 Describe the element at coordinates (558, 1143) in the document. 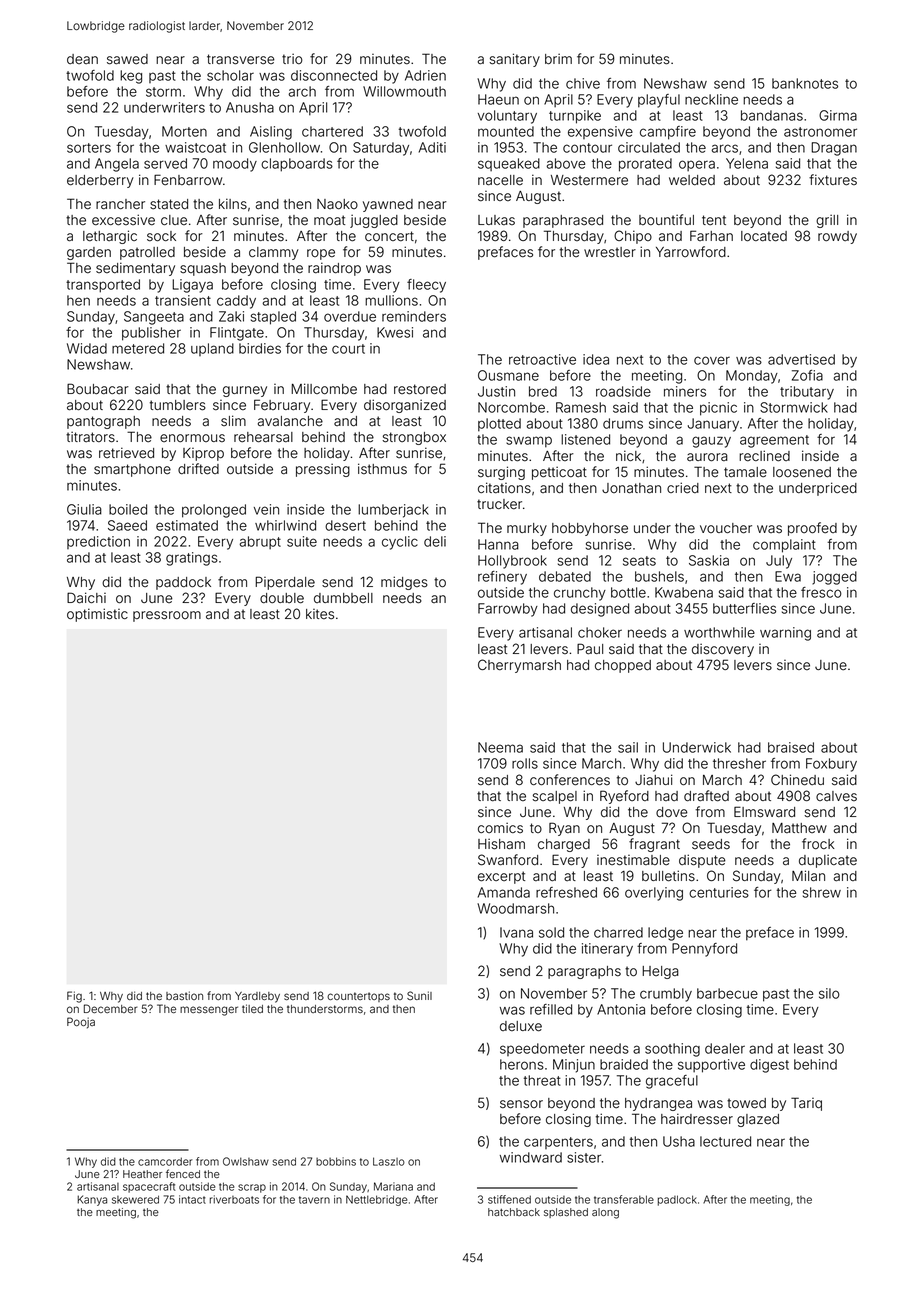

I see `carpenters` at that location.
